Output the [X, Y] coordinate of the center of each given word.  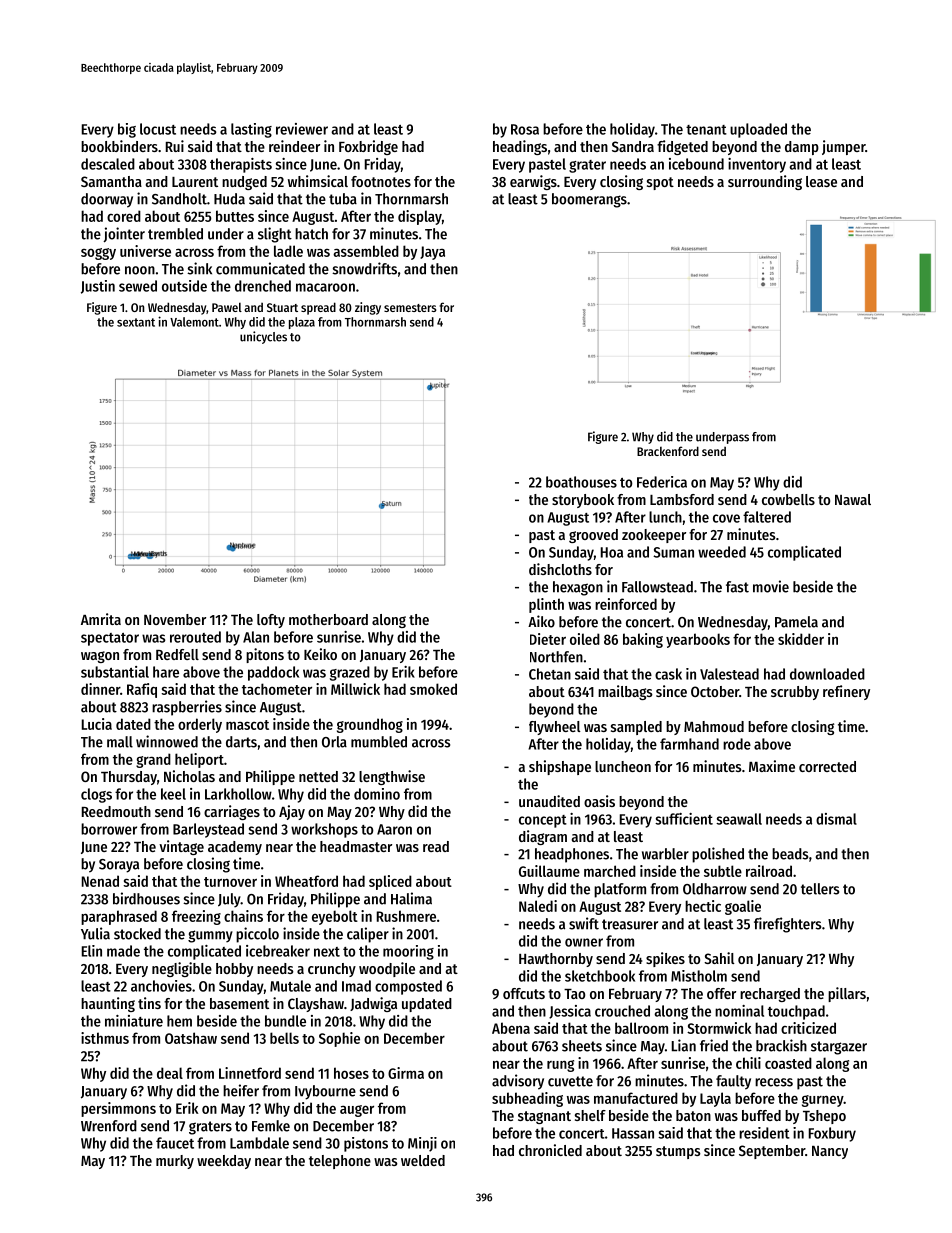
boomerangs [589, 200]
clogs [96, 795]
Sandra [633, 146]
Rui [175, 146]
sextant [136, 322]
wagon [100, 657]
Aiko [541, 621]
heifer [241, 1090]
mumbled [379, 742]
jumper [843, 147]
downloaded [827, 674]
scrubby [795, 693]
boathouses [581, 482]
